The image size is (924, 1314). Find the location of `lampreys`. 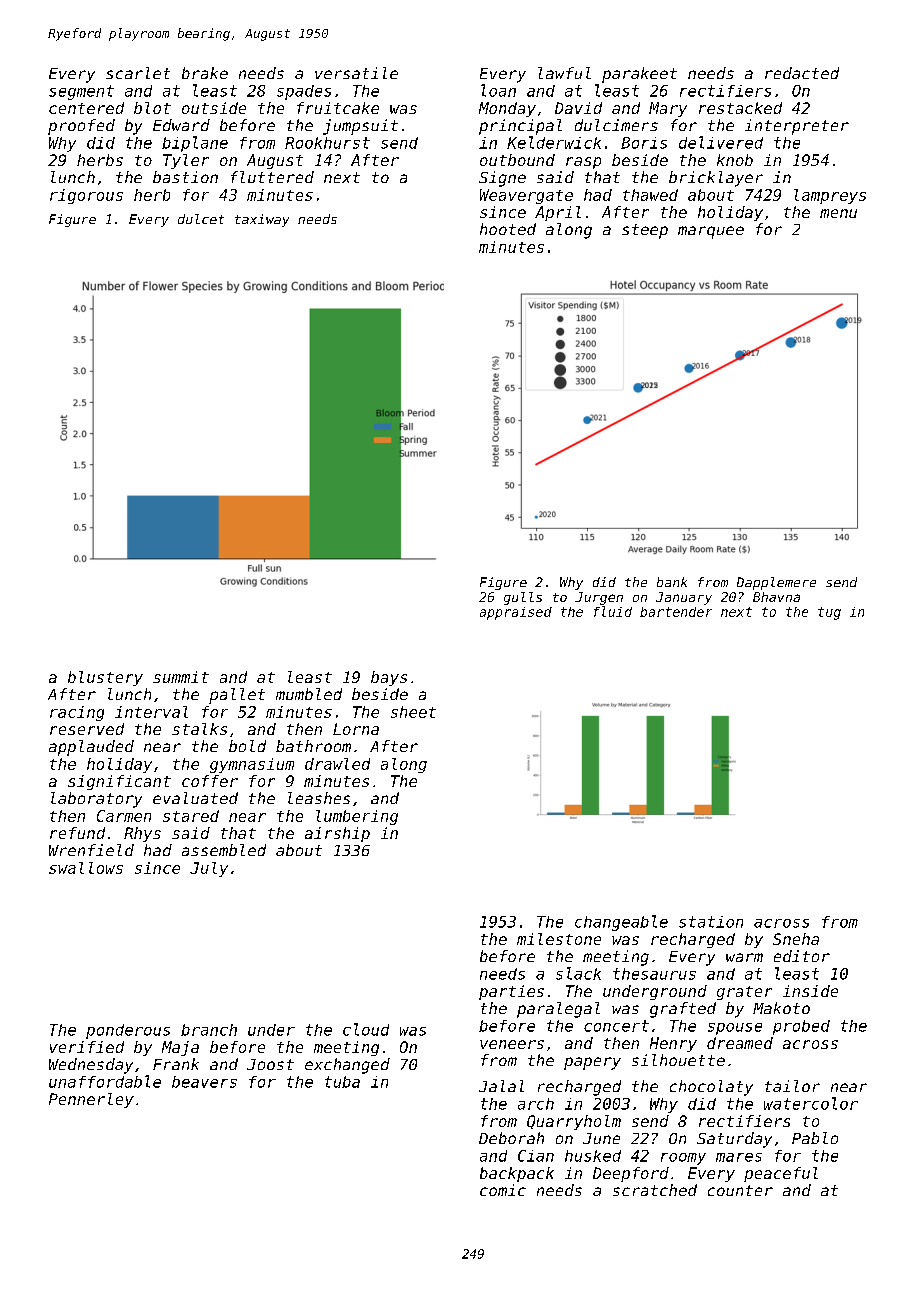

lampreys is located at coordinates (830, 196).
